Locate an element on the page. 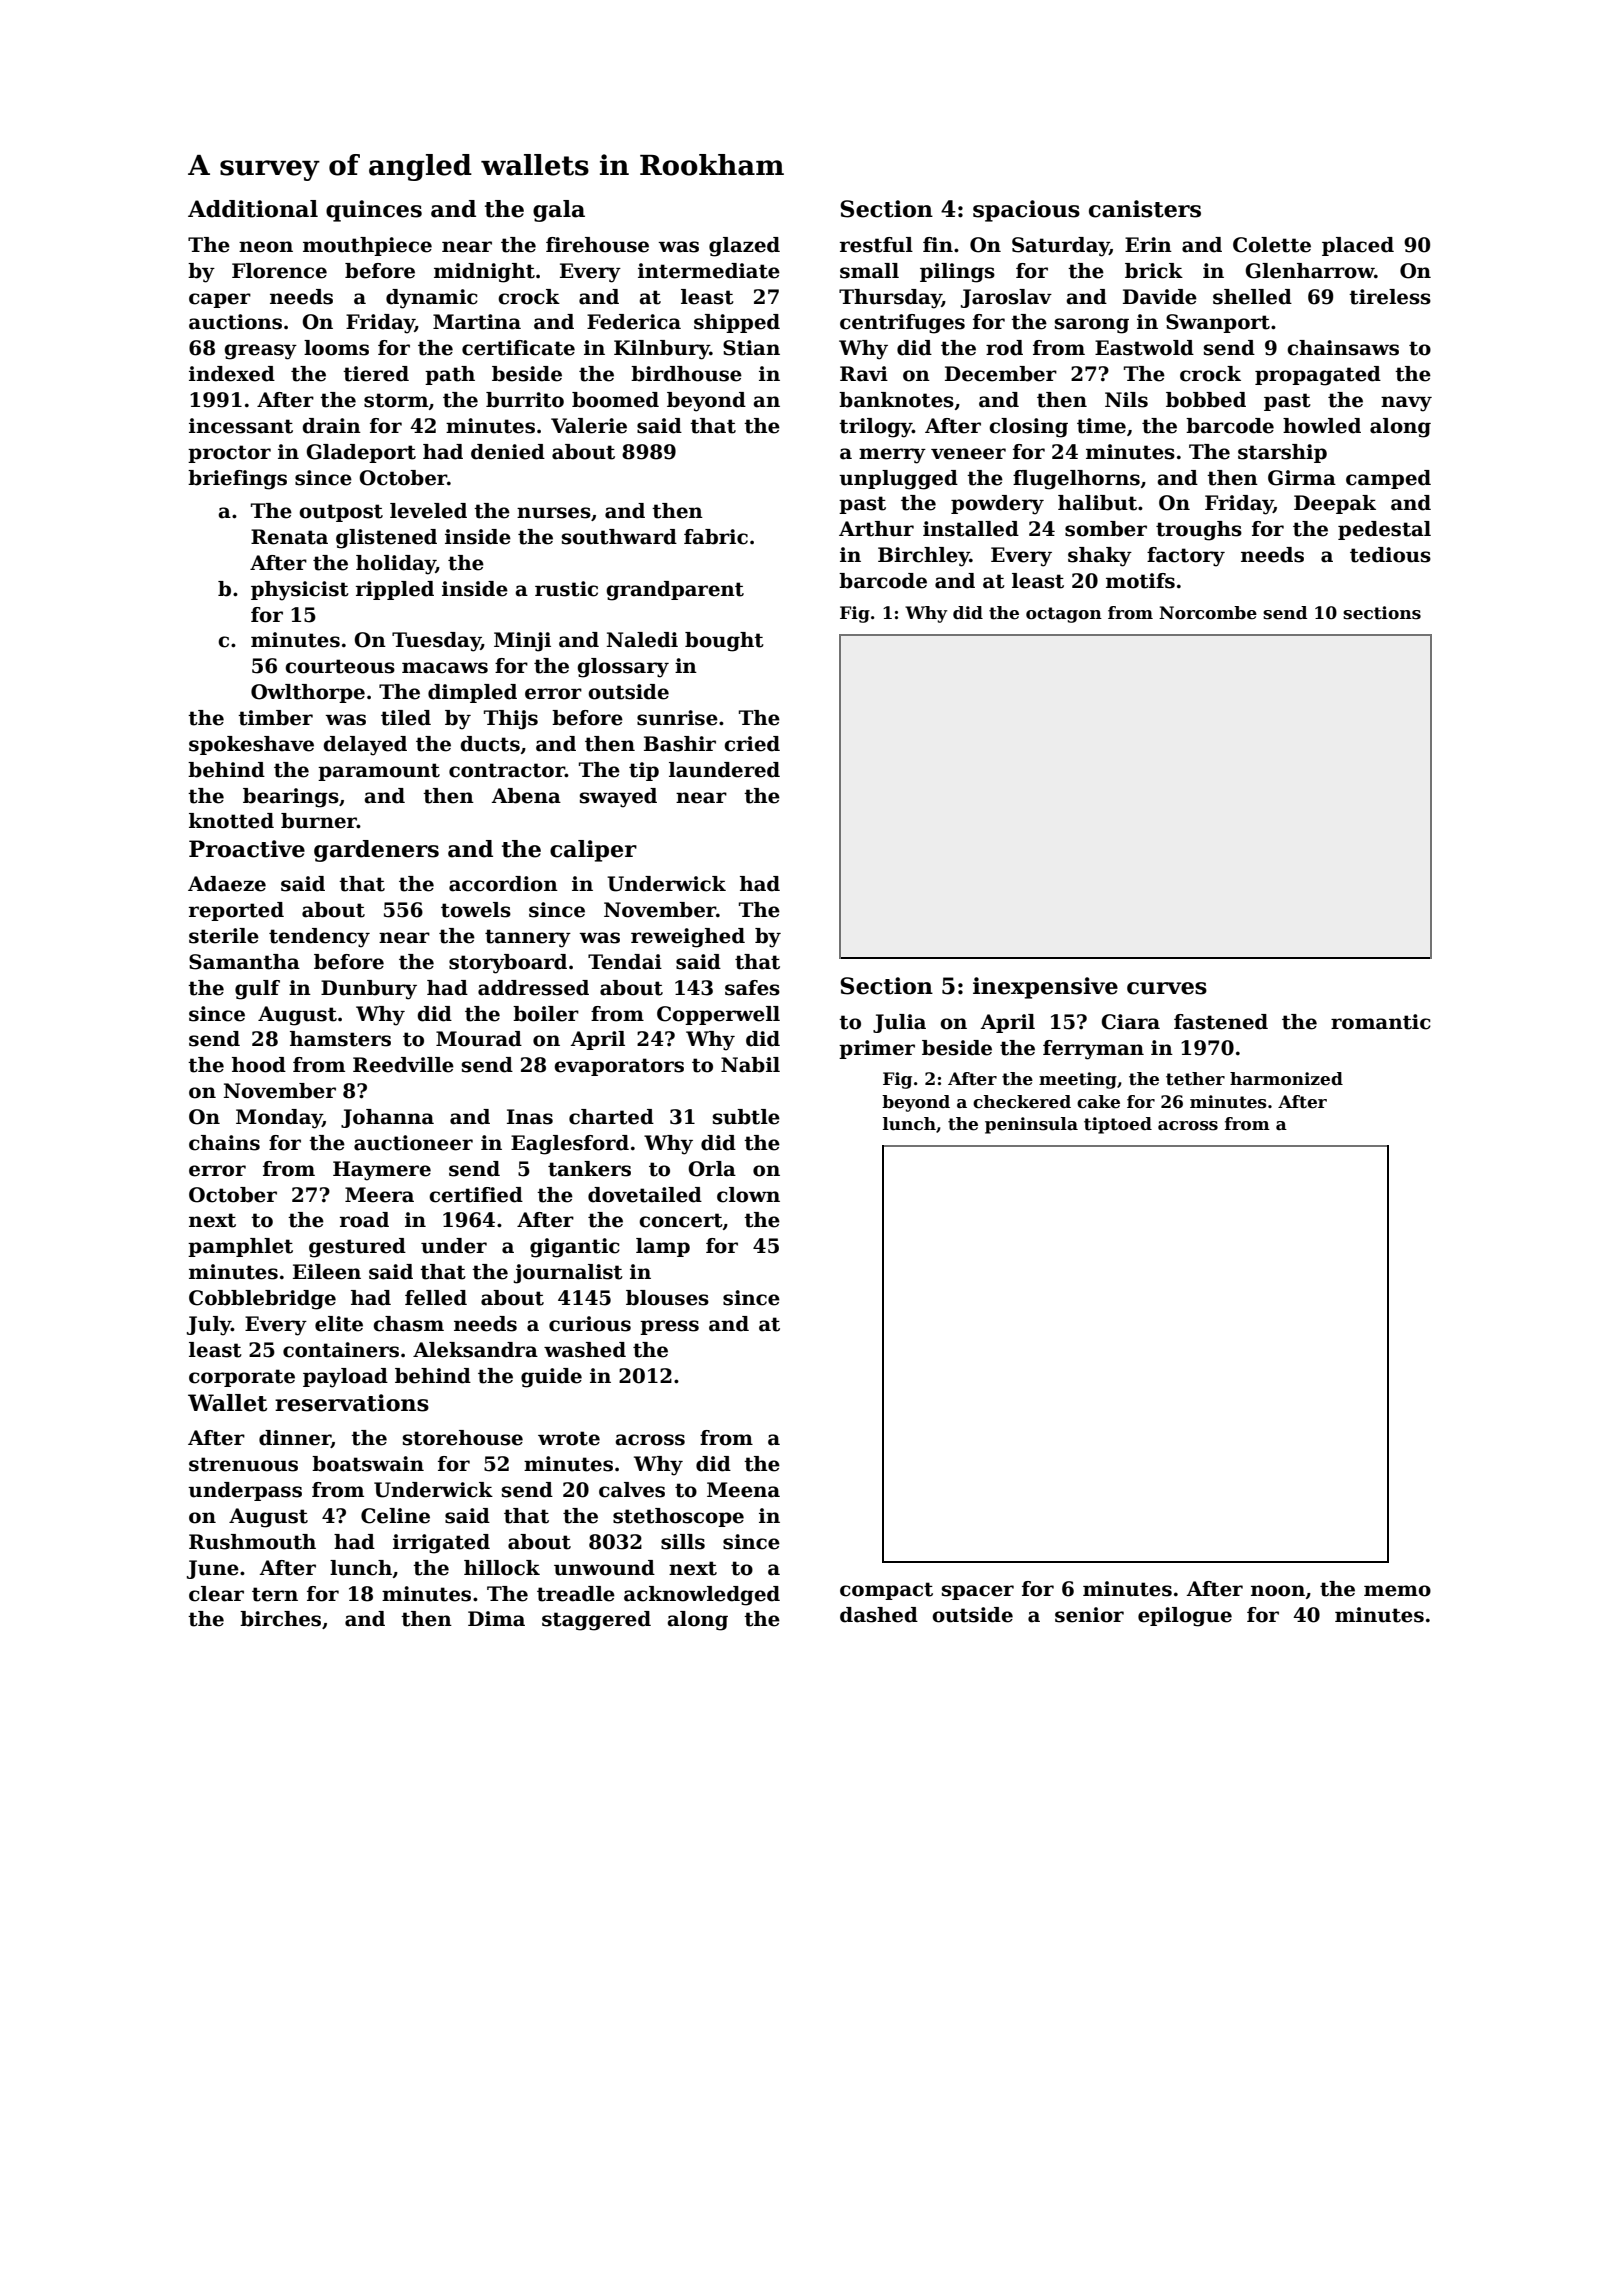 The image size is (1620, 2292). romantic is located at coordinates (1381, 1022).
